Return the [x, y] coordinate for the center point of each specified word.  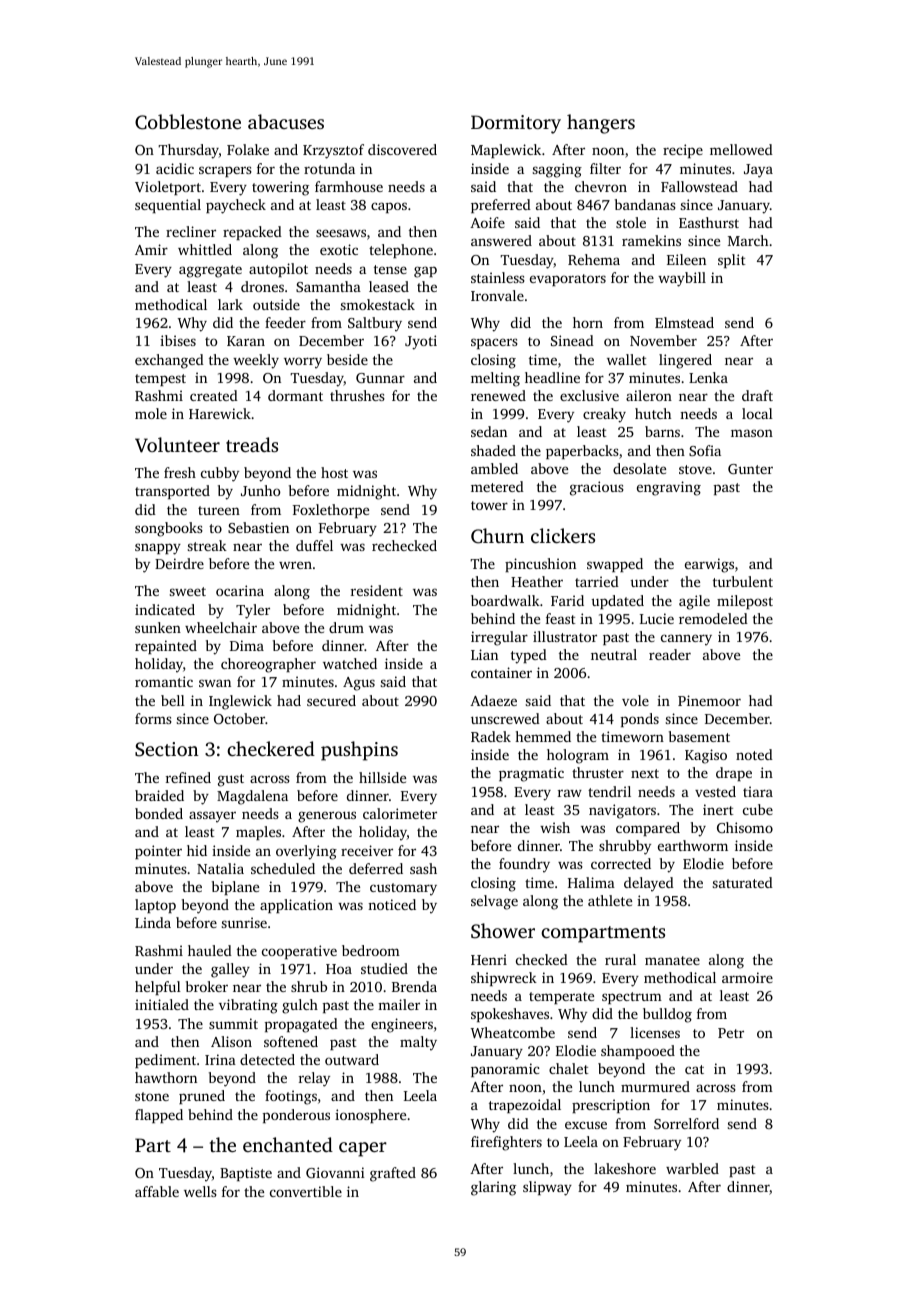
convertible [306, 1191]
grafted [393, 1174]
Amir [151, 249]
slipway [547, 1188]
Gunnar [380, 378]
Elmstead [684, 322]
